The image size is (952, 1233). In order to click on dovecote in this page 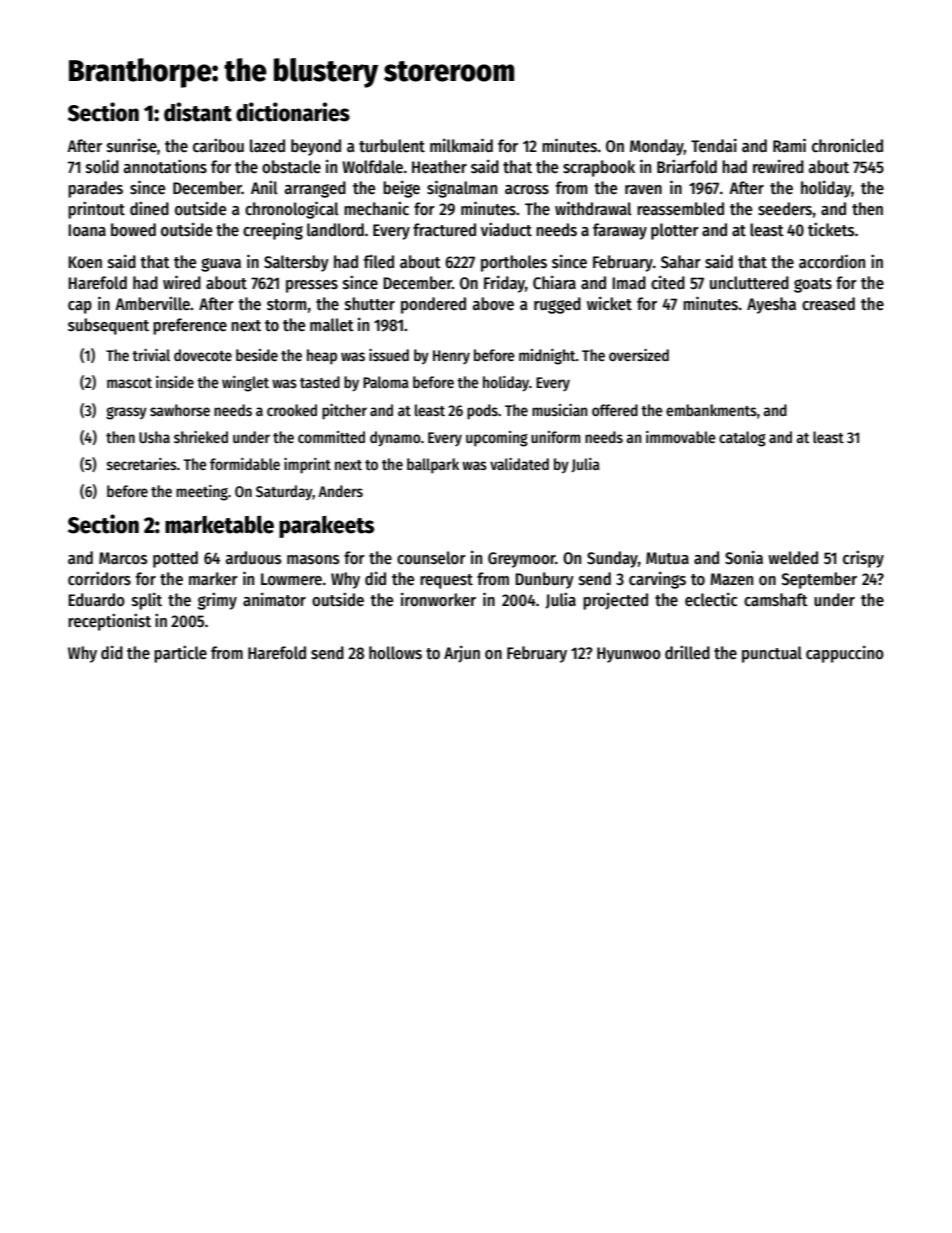, I will do `click(203, 355)`.
